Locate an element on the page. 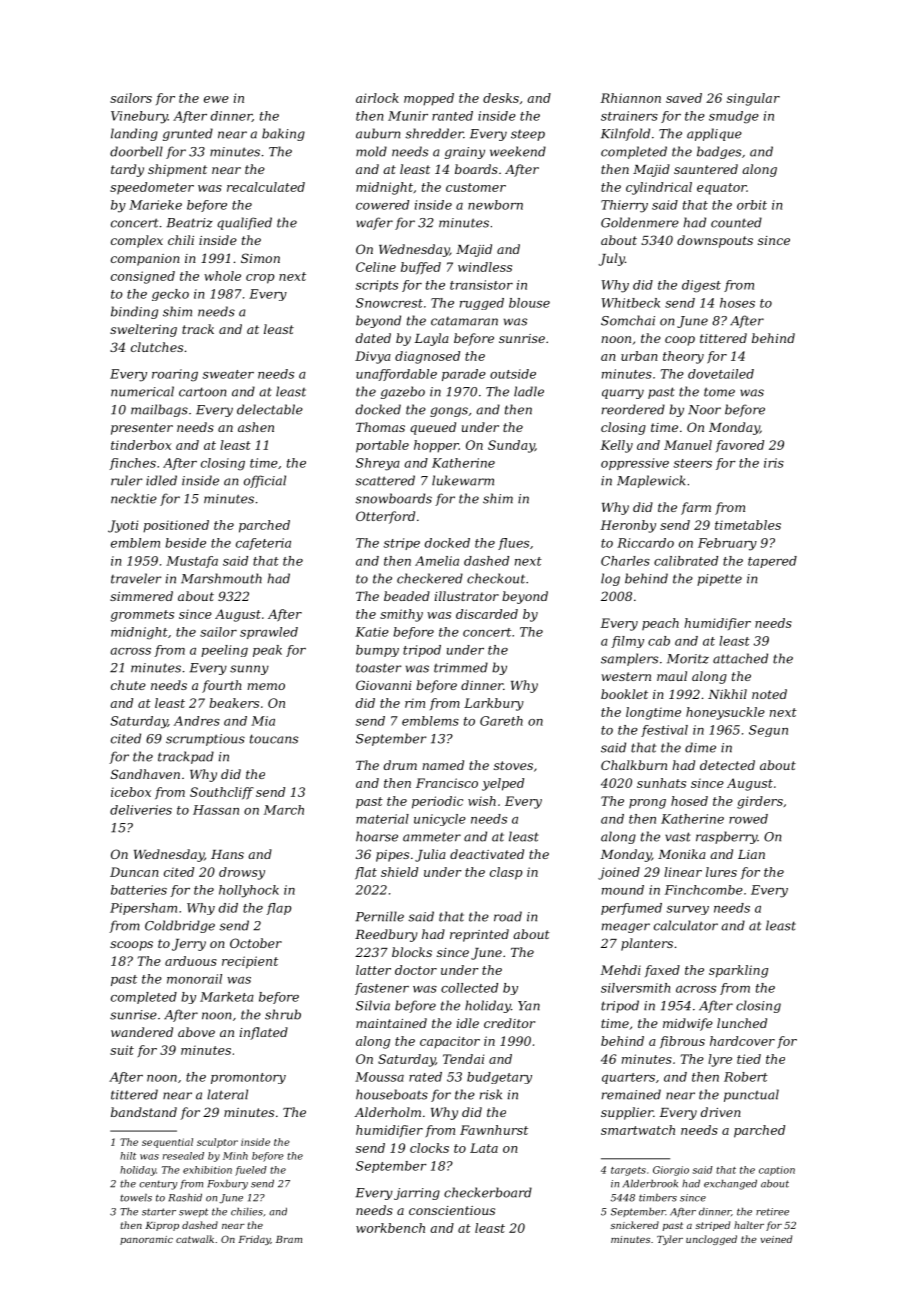 The image size is (908, 1316). snickered is located at coordinates (634, 1225).
